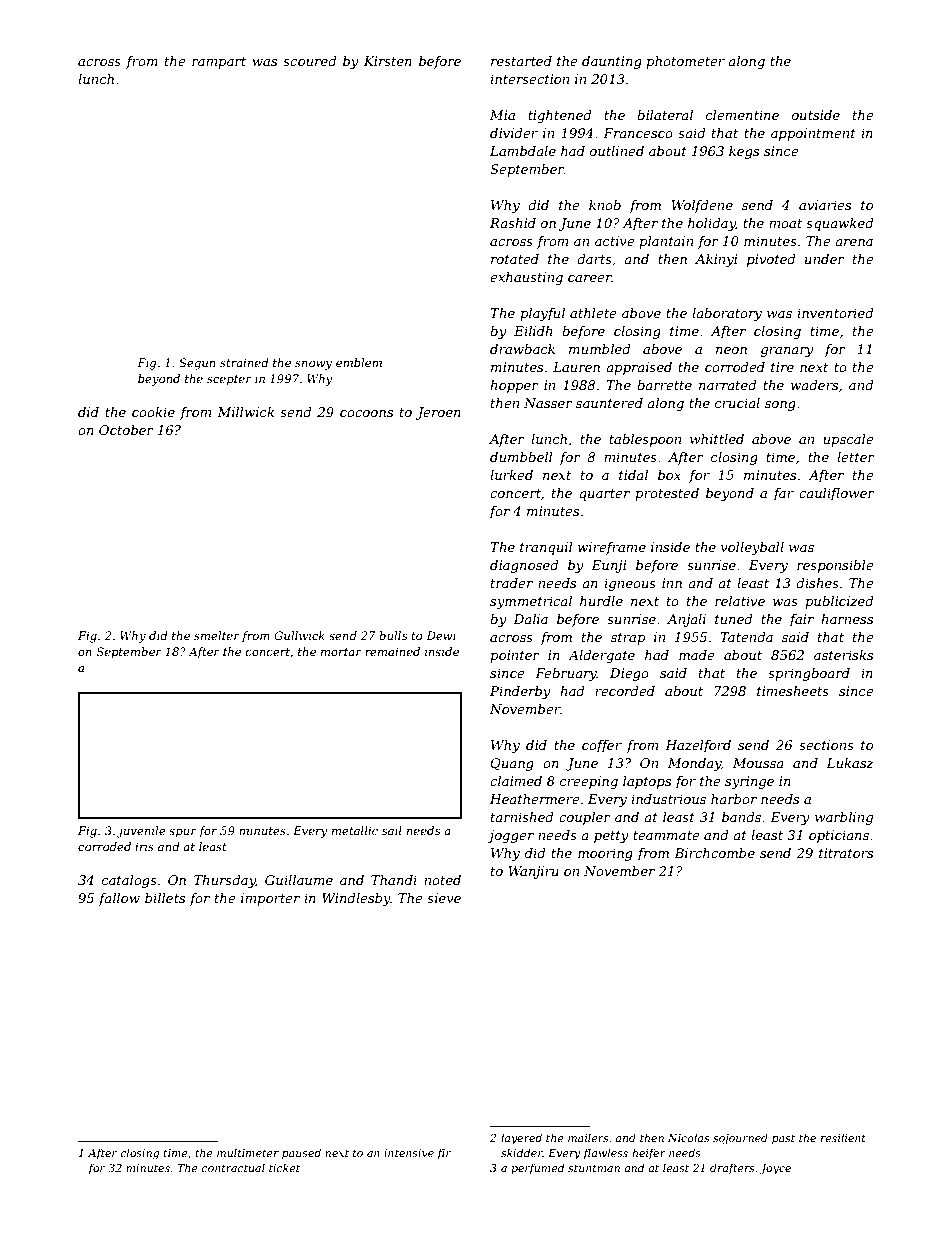 The image size is (952, 1233). Describe the element at coordinates (588, 1137) in the screenshot. I see `mailers` at that location.
